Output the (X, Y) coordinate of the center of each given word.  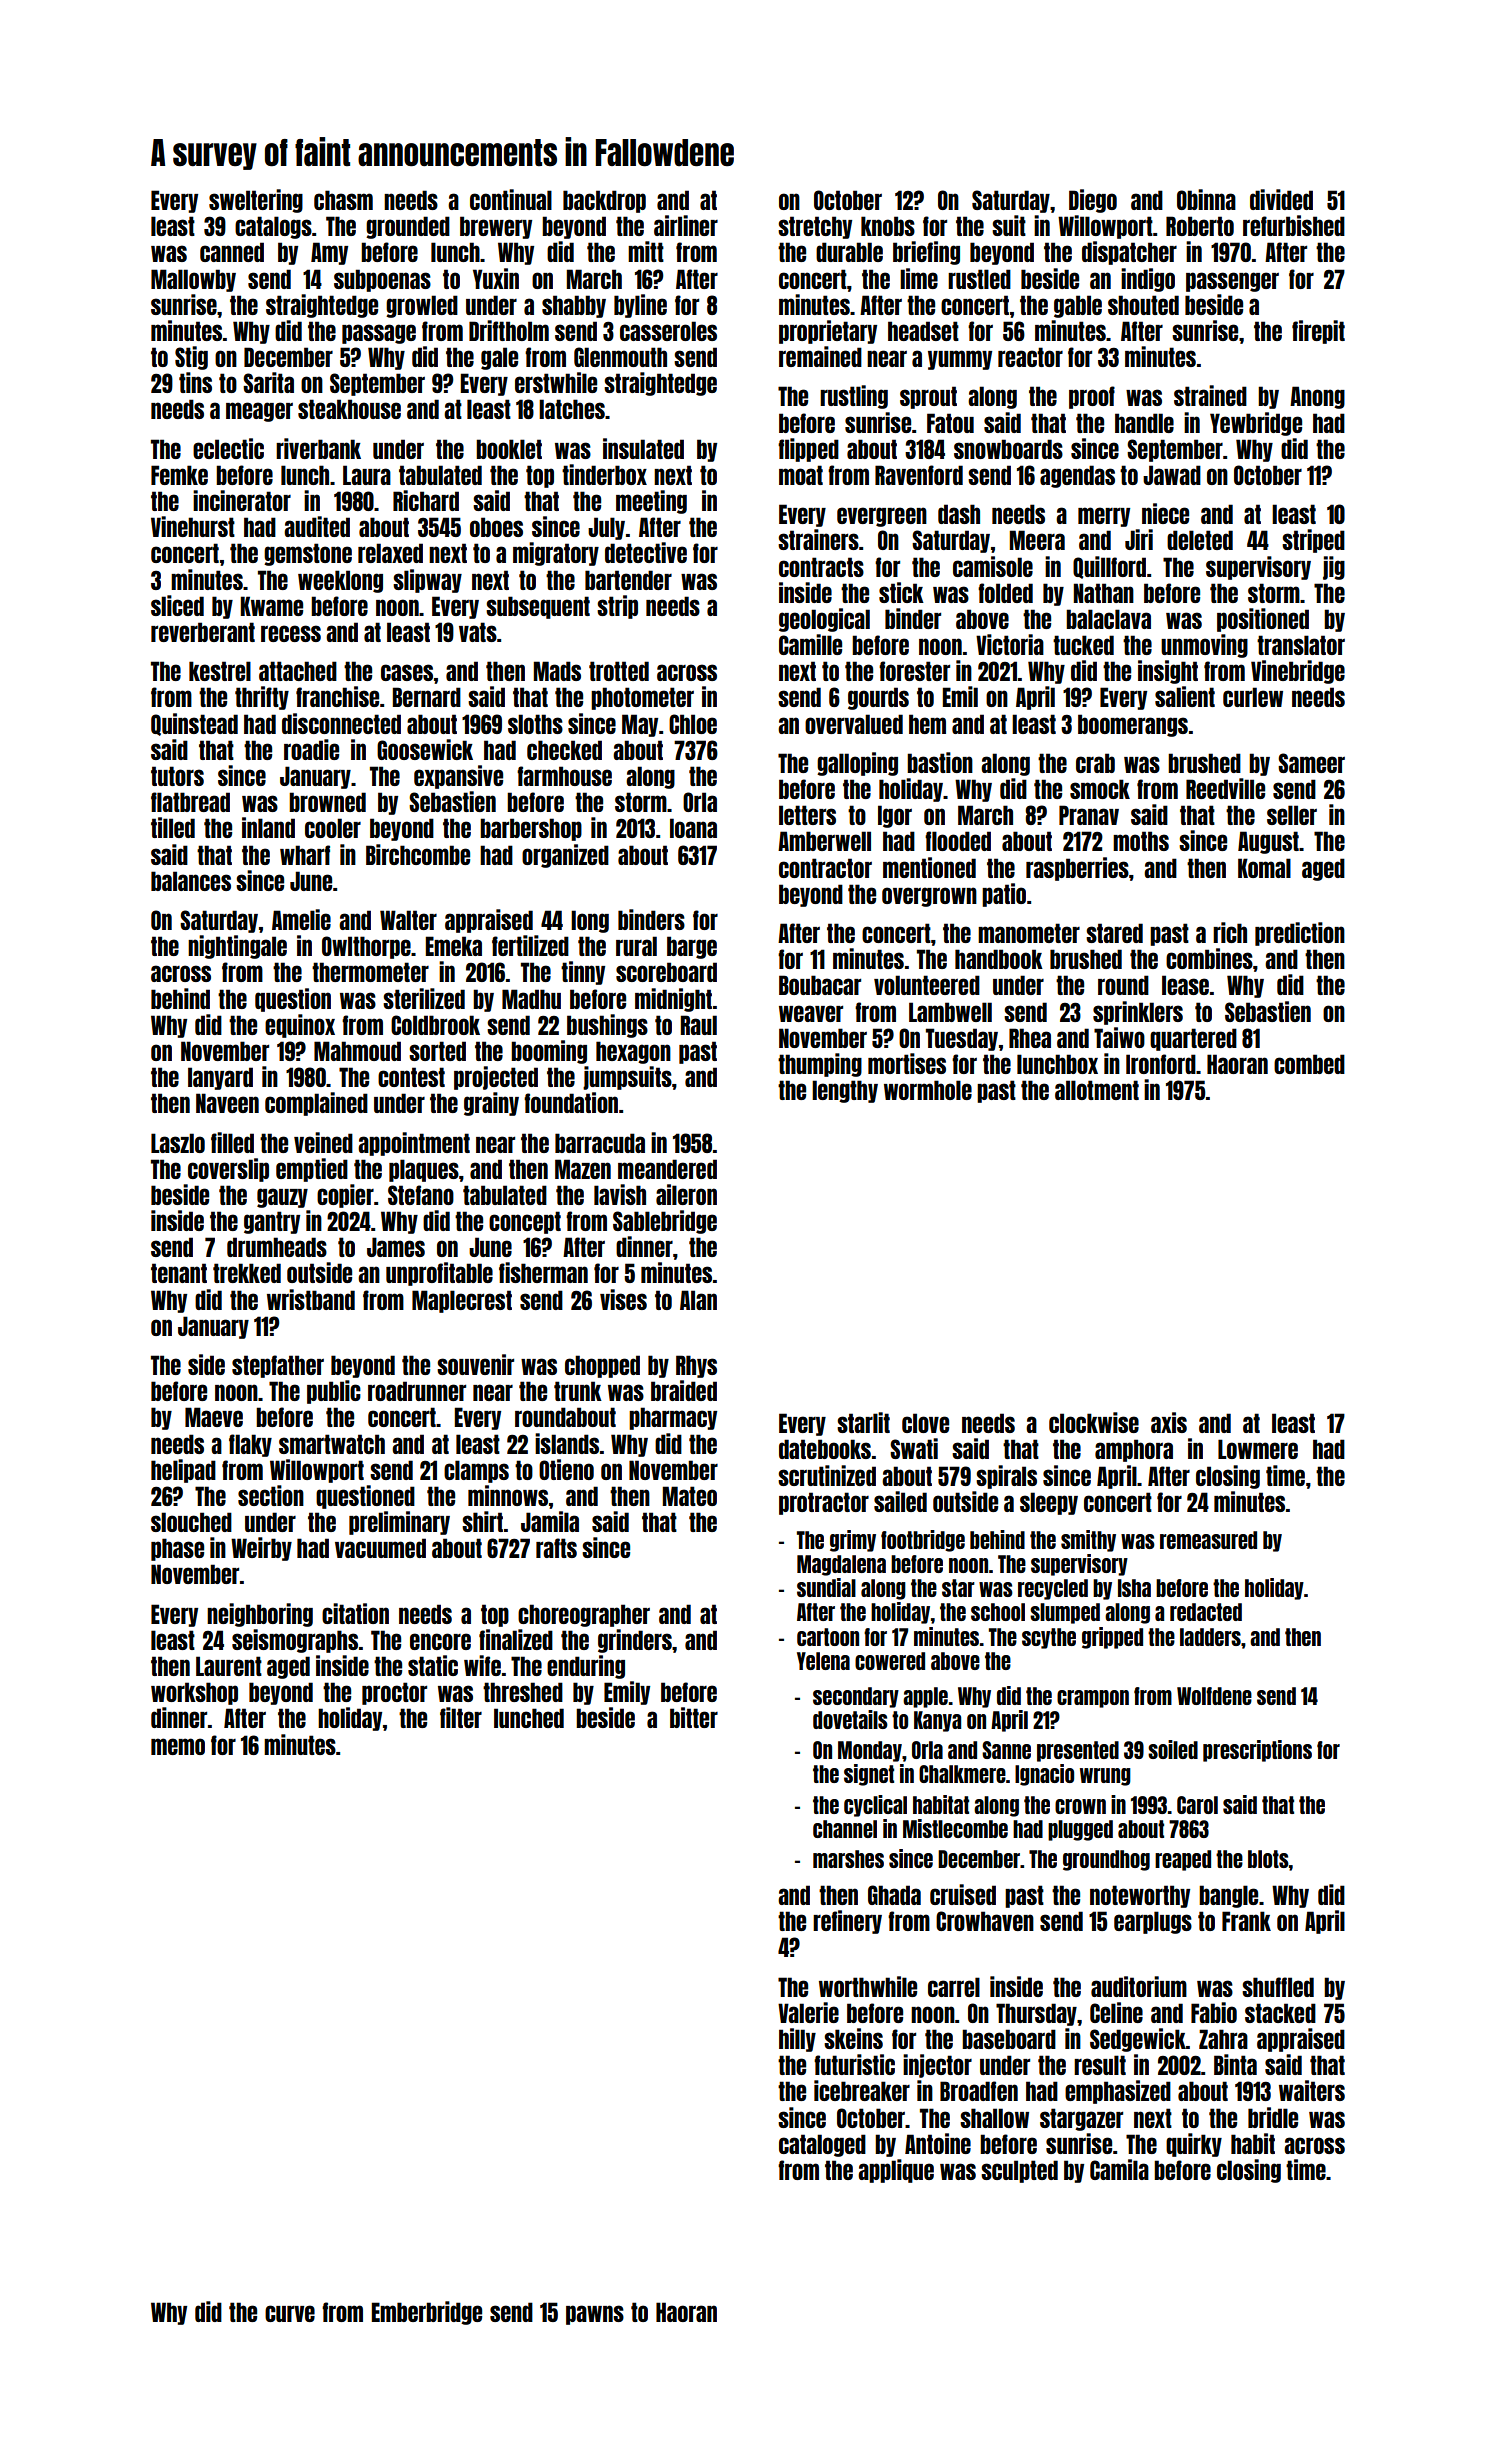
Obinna (1206, 199)
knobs (888, 226)
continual (511, 199)
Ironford (1161, 1064)
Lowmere (1258, 1449)
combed (1309, 1064)
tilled (173, 827)
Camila (1119, 2169)
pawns (595, 2315)
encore (440, 1641)
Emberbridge (427, 2313)
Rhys (696, 1366)
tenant (179, 1273)
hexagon (633, 1052)
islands (567, 1443)
